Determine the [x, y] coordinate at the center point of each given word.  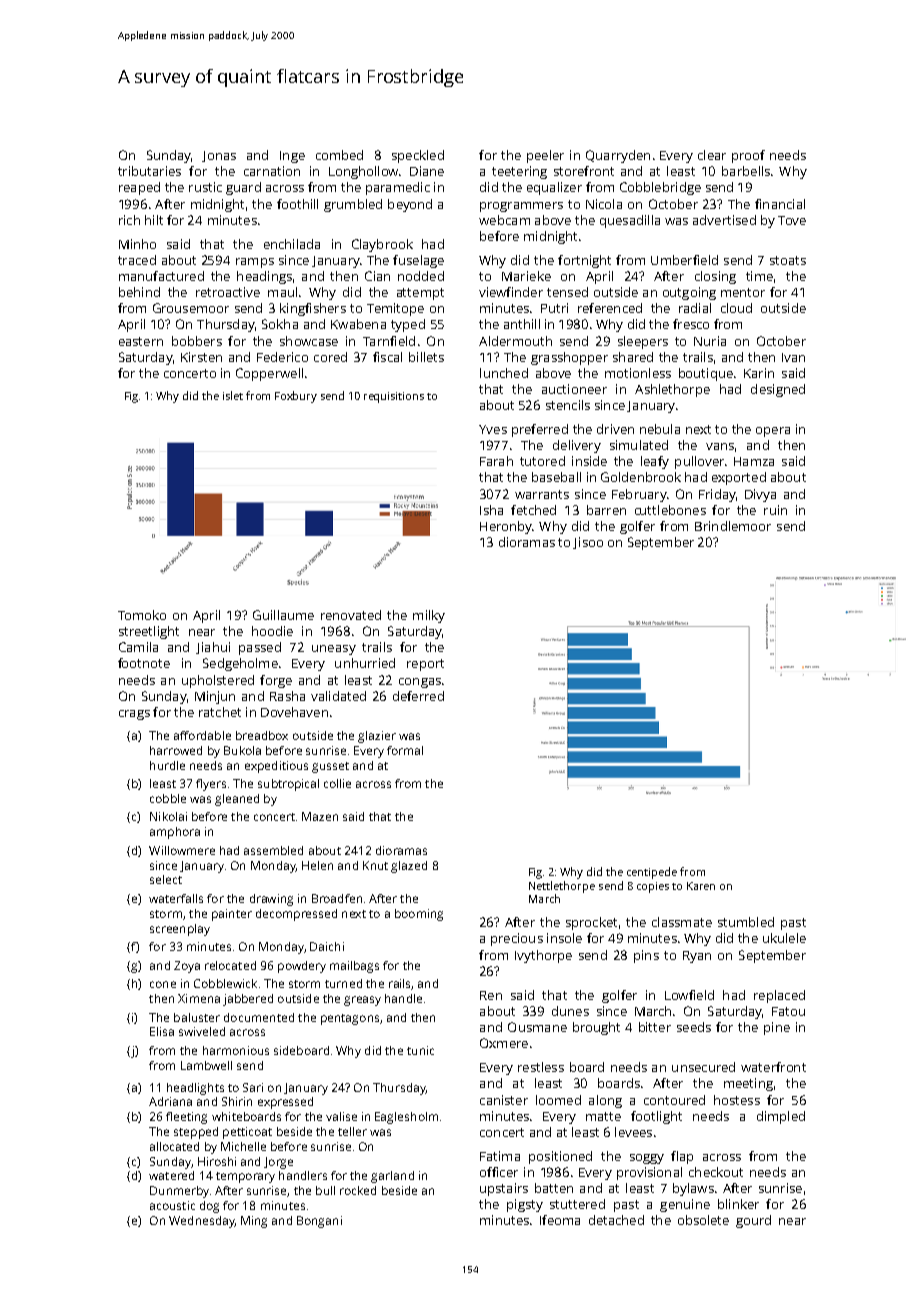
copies [653, 887]
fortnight [584, 261]
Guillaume [283, 615]
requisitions [394, 397]
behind [139, 292]
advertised [724, 220]
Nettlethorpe [562, 887]
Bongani [319, 1222]
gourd [753, 1221]
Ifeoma [560, 1220]
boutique [706, 374]
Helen [317, 865]
